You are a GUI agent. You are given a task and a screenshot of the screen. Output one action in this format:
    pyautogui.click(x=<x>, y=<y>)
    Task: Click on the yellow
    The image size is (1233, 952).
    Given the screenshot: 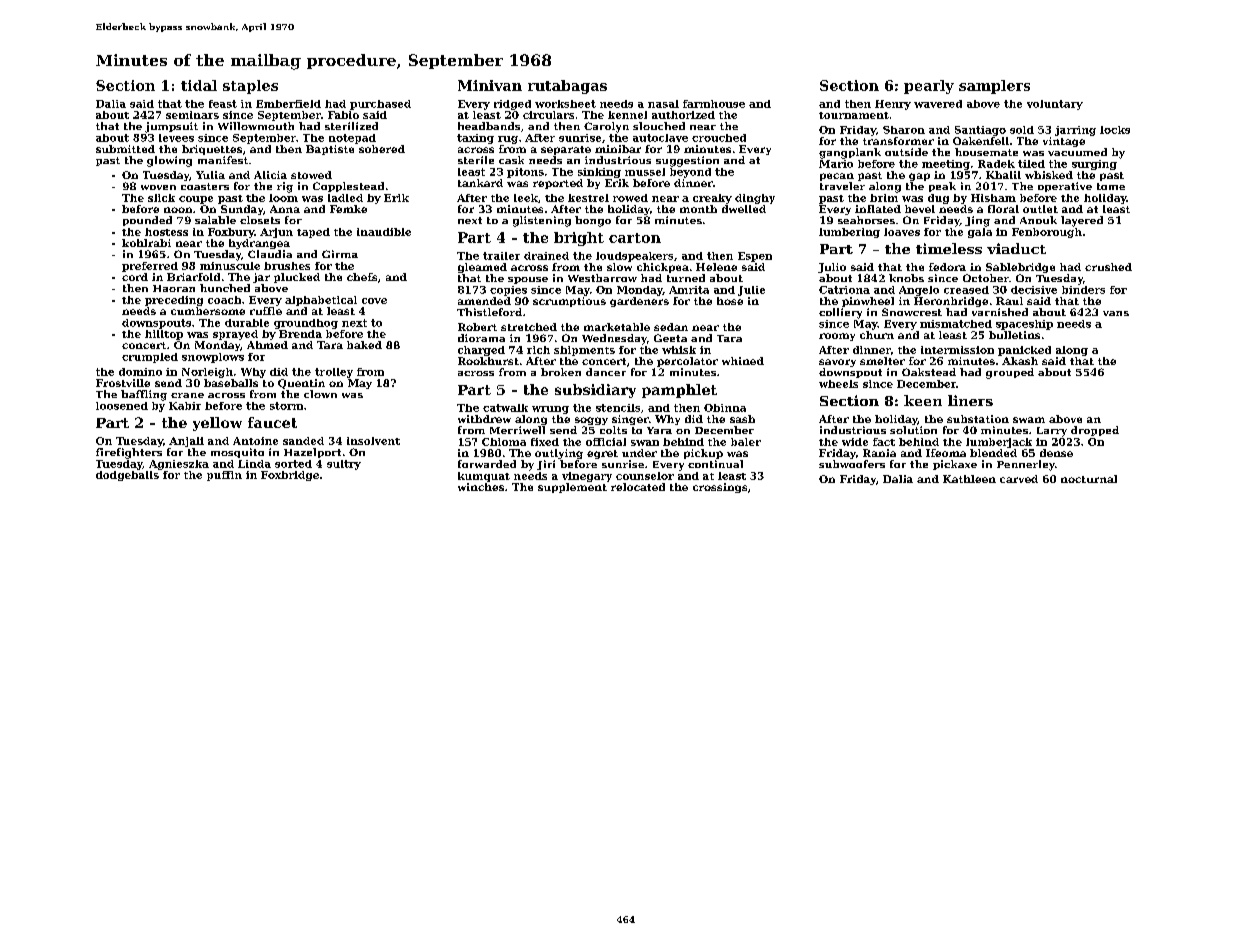 What is the action you would take?
    pyautogui.click(x=217, y=424)
